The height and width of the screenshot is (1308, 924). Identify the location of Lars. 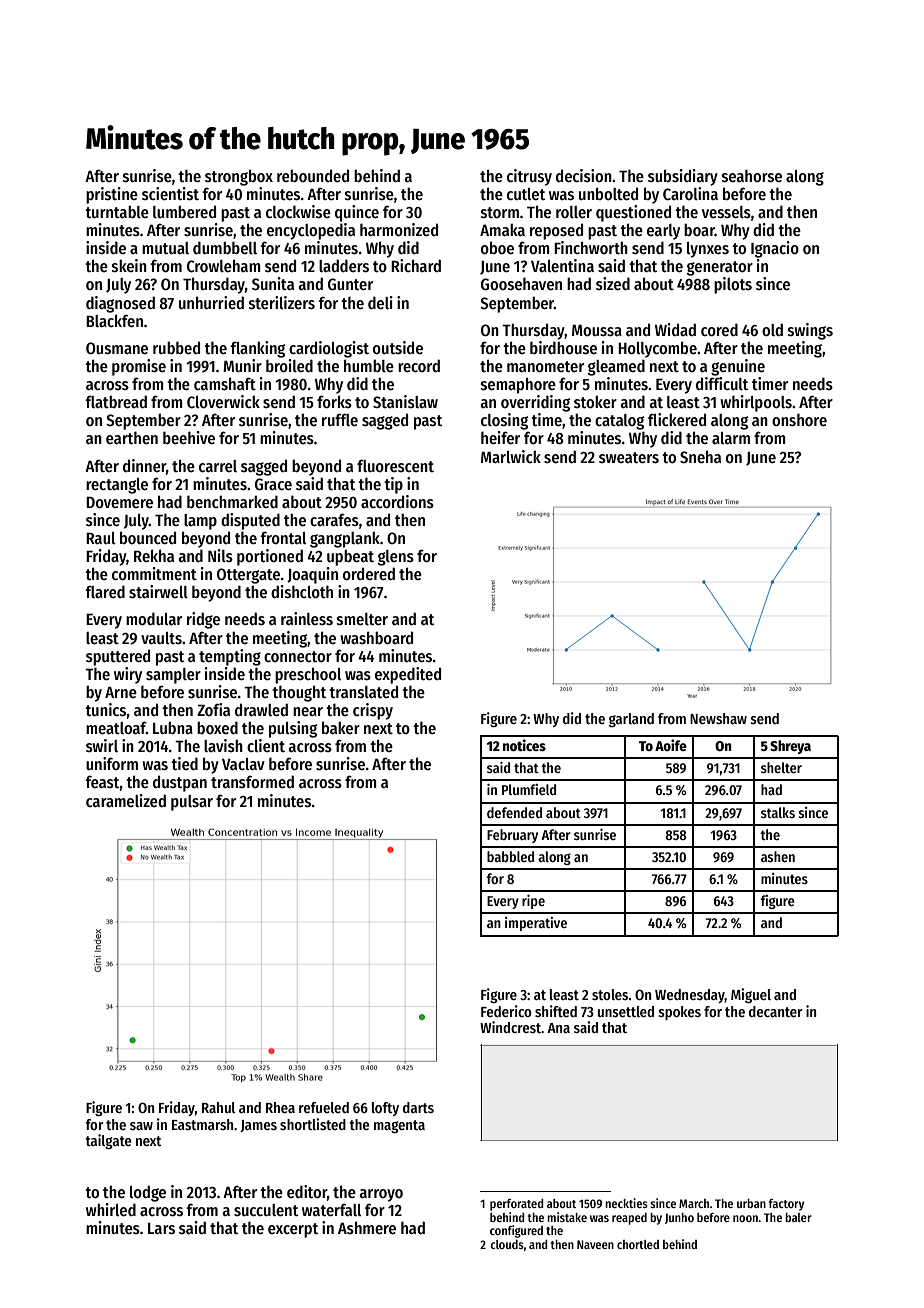
(161, 1228).
